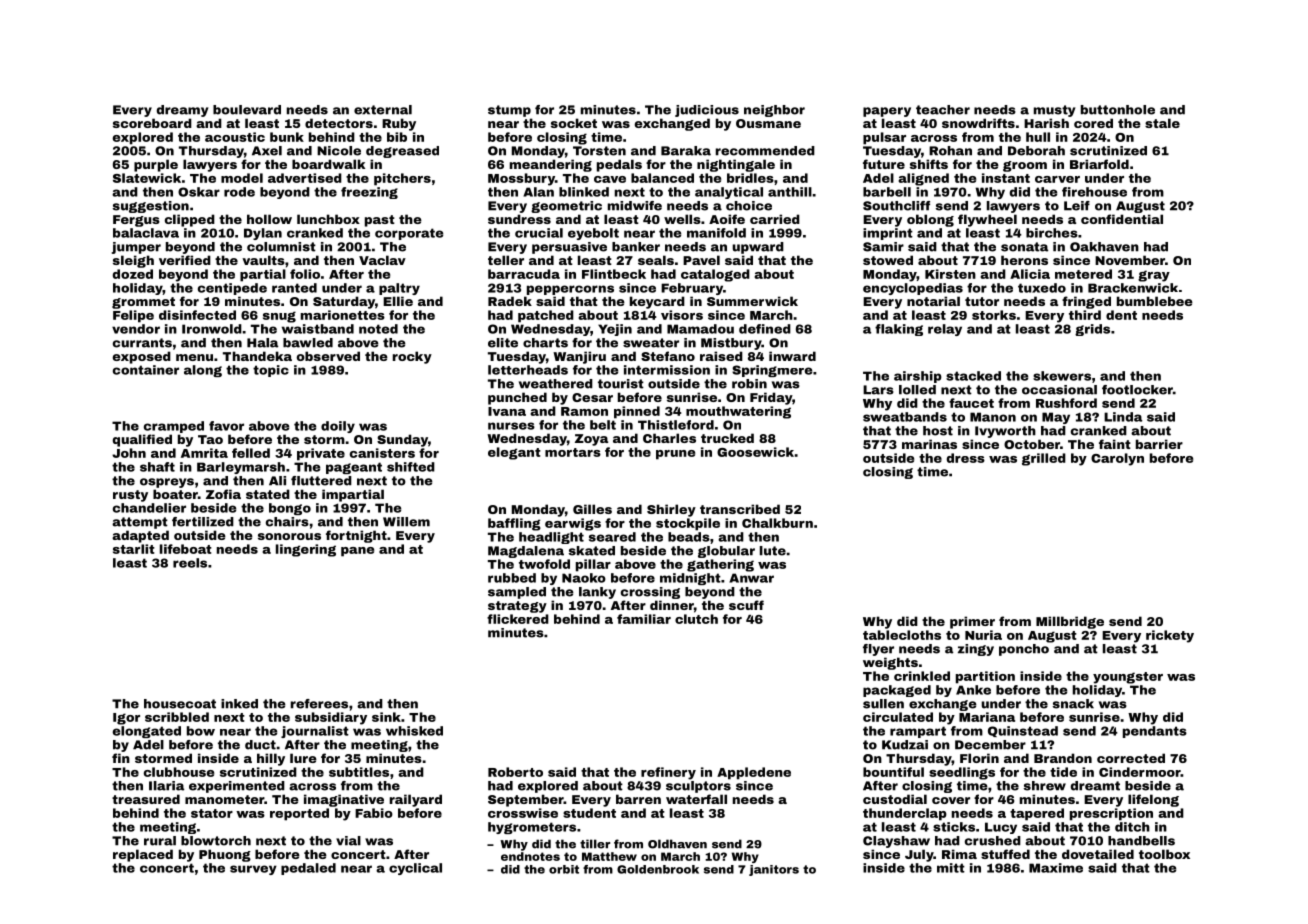  I want to click on Ousmane, so click(768, 123).
